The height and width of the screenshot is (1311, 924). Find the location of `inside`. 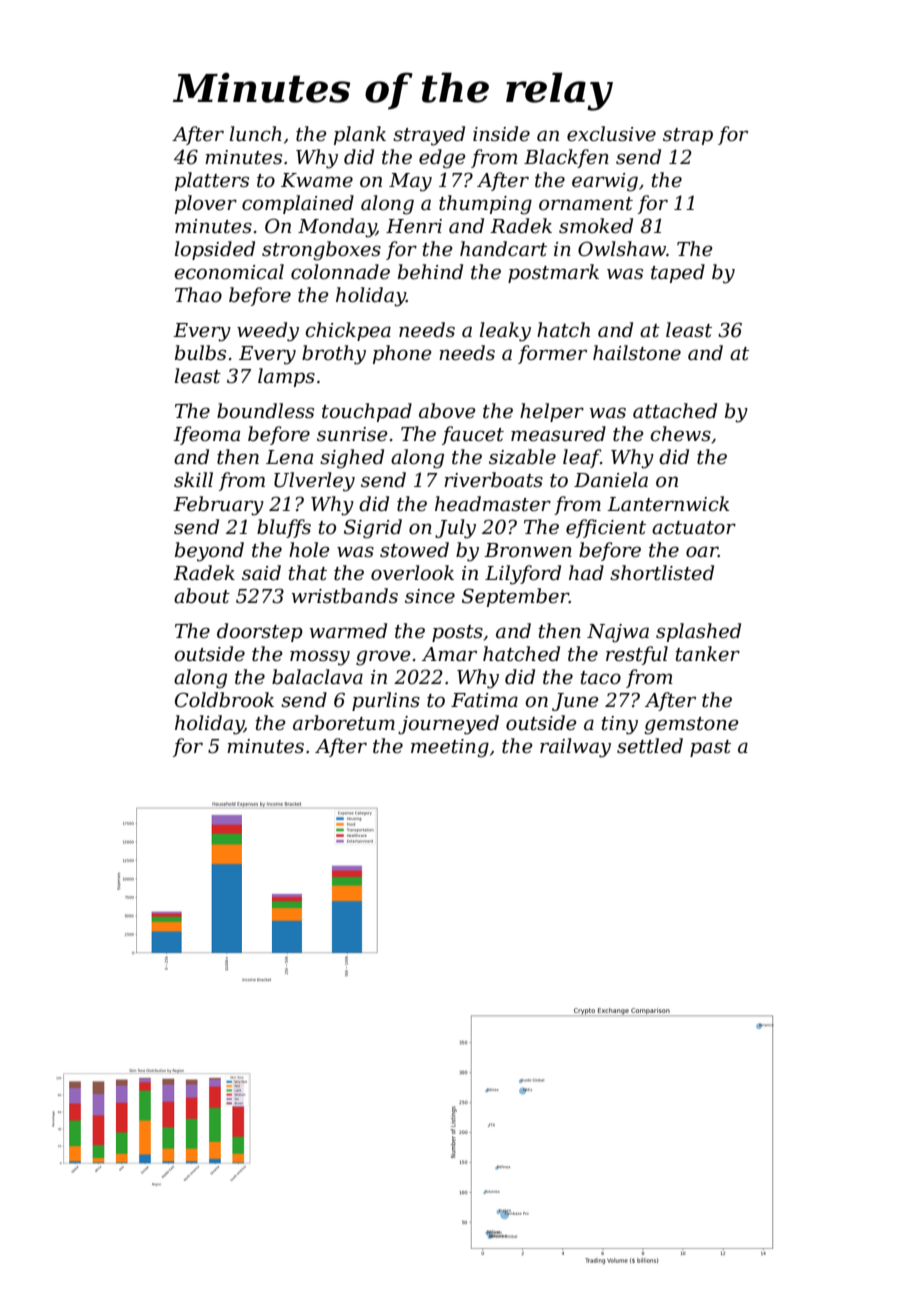

inside is located at coordinates (501, 134).
